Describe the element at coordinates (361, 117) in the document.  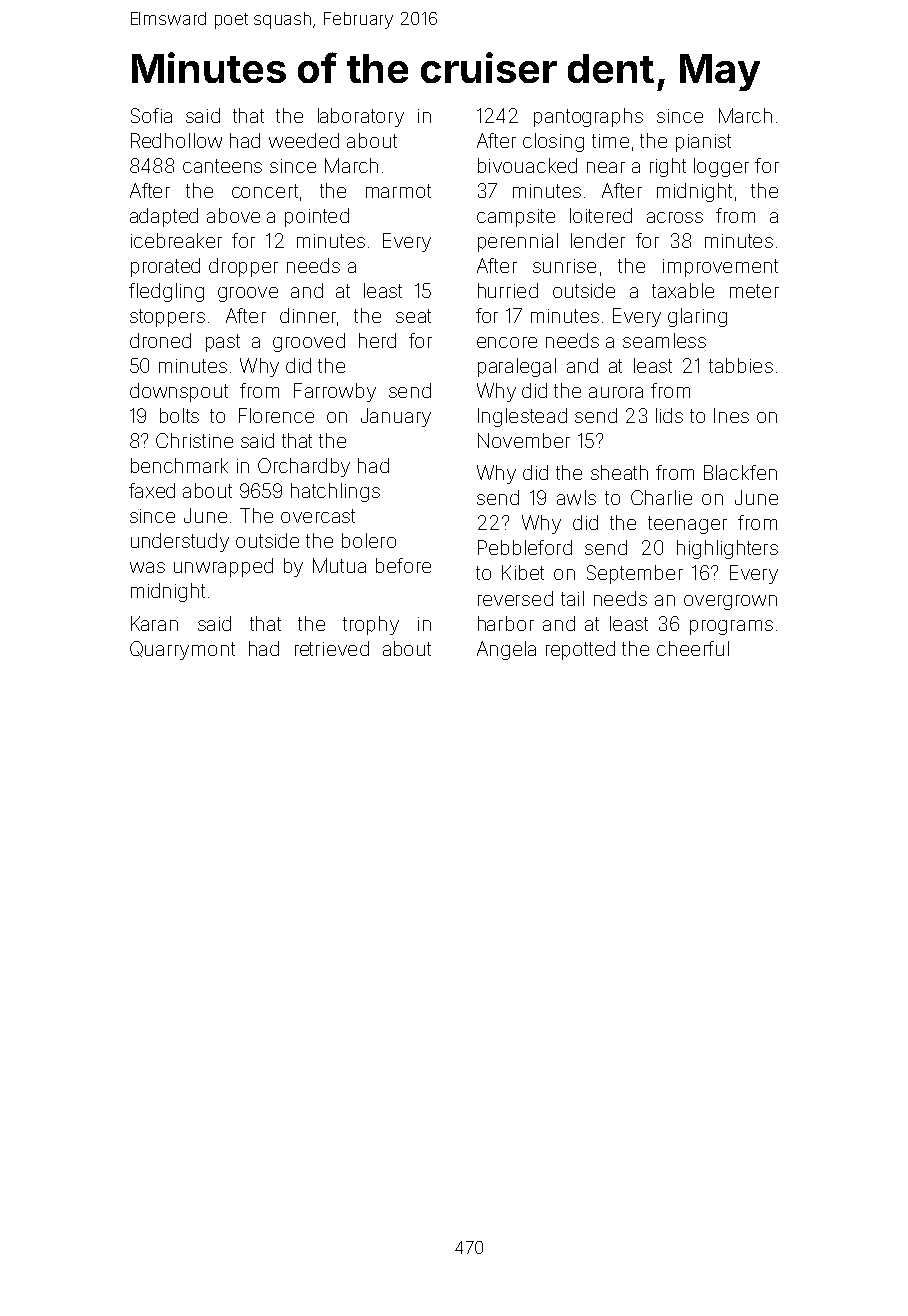
I see `laboratory` at that location.
